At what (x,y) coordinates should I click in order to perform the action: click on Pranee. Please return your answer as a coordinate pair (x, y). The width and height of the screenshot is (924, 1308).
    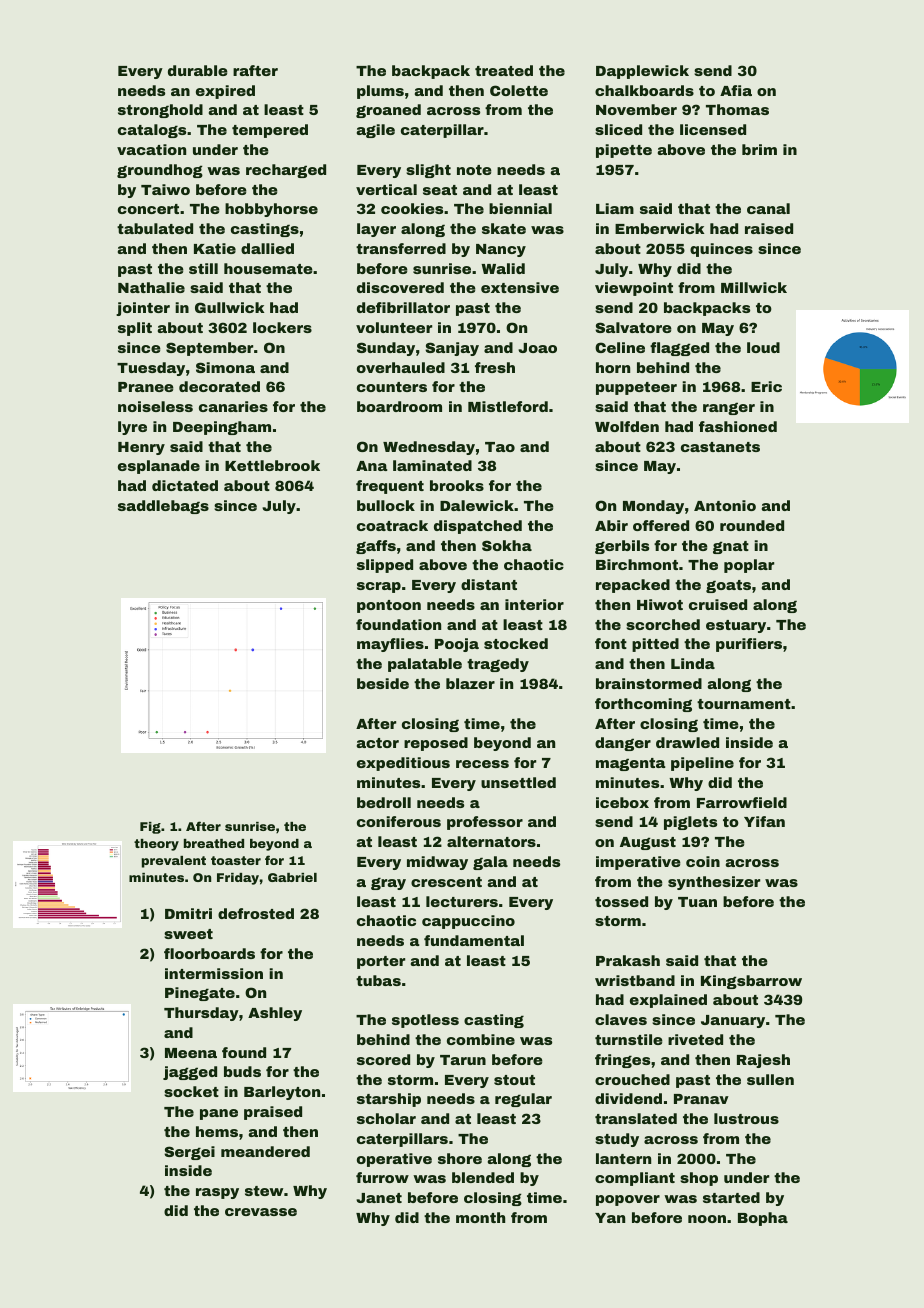
    Looking at the image, I should click on (146, 387).
